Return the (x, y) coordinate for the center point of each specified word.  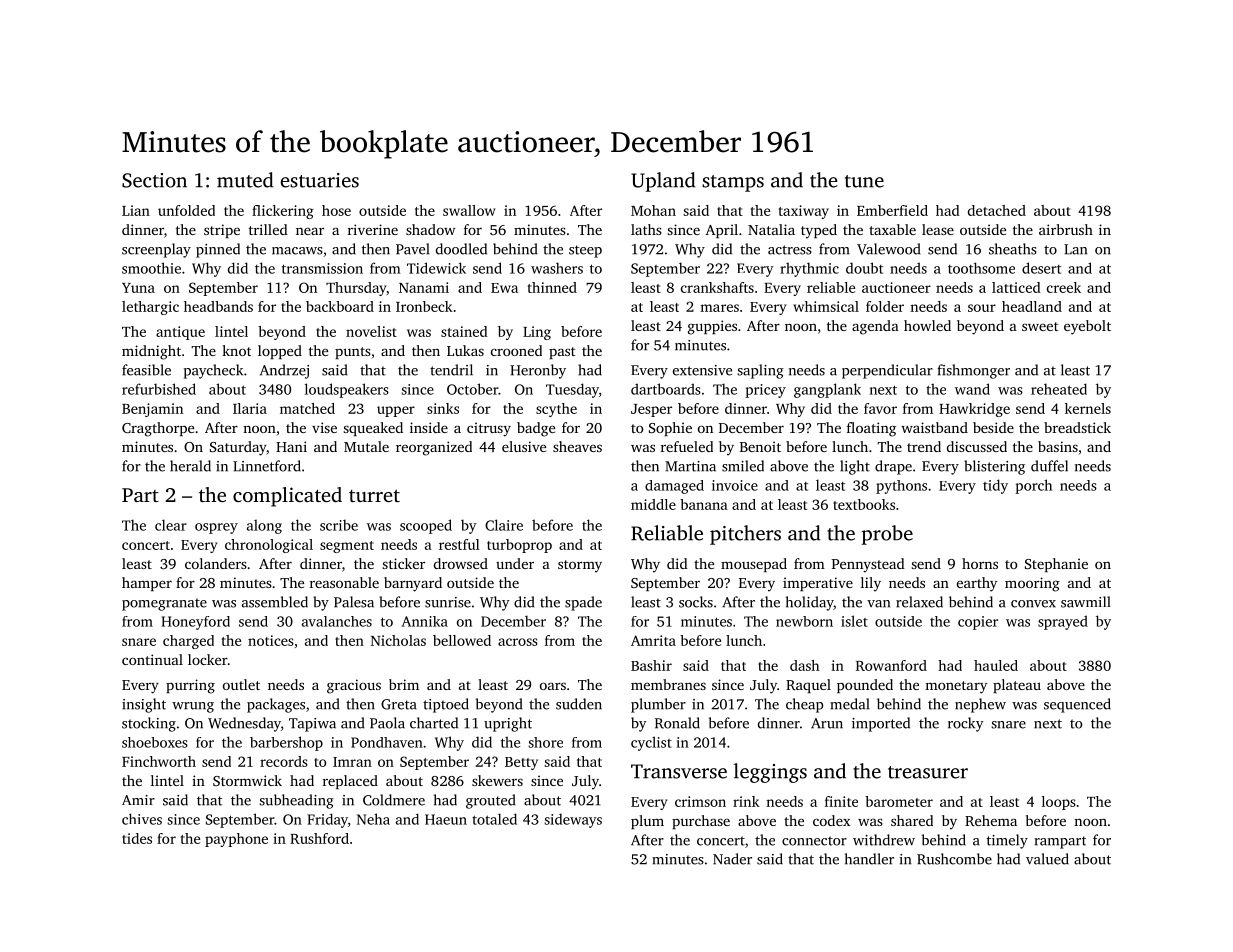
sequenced (1077, 705)
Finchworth (159, 761)
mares (719, 308)
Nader (732, 859)
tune (864, 181)
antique (180, 333)
